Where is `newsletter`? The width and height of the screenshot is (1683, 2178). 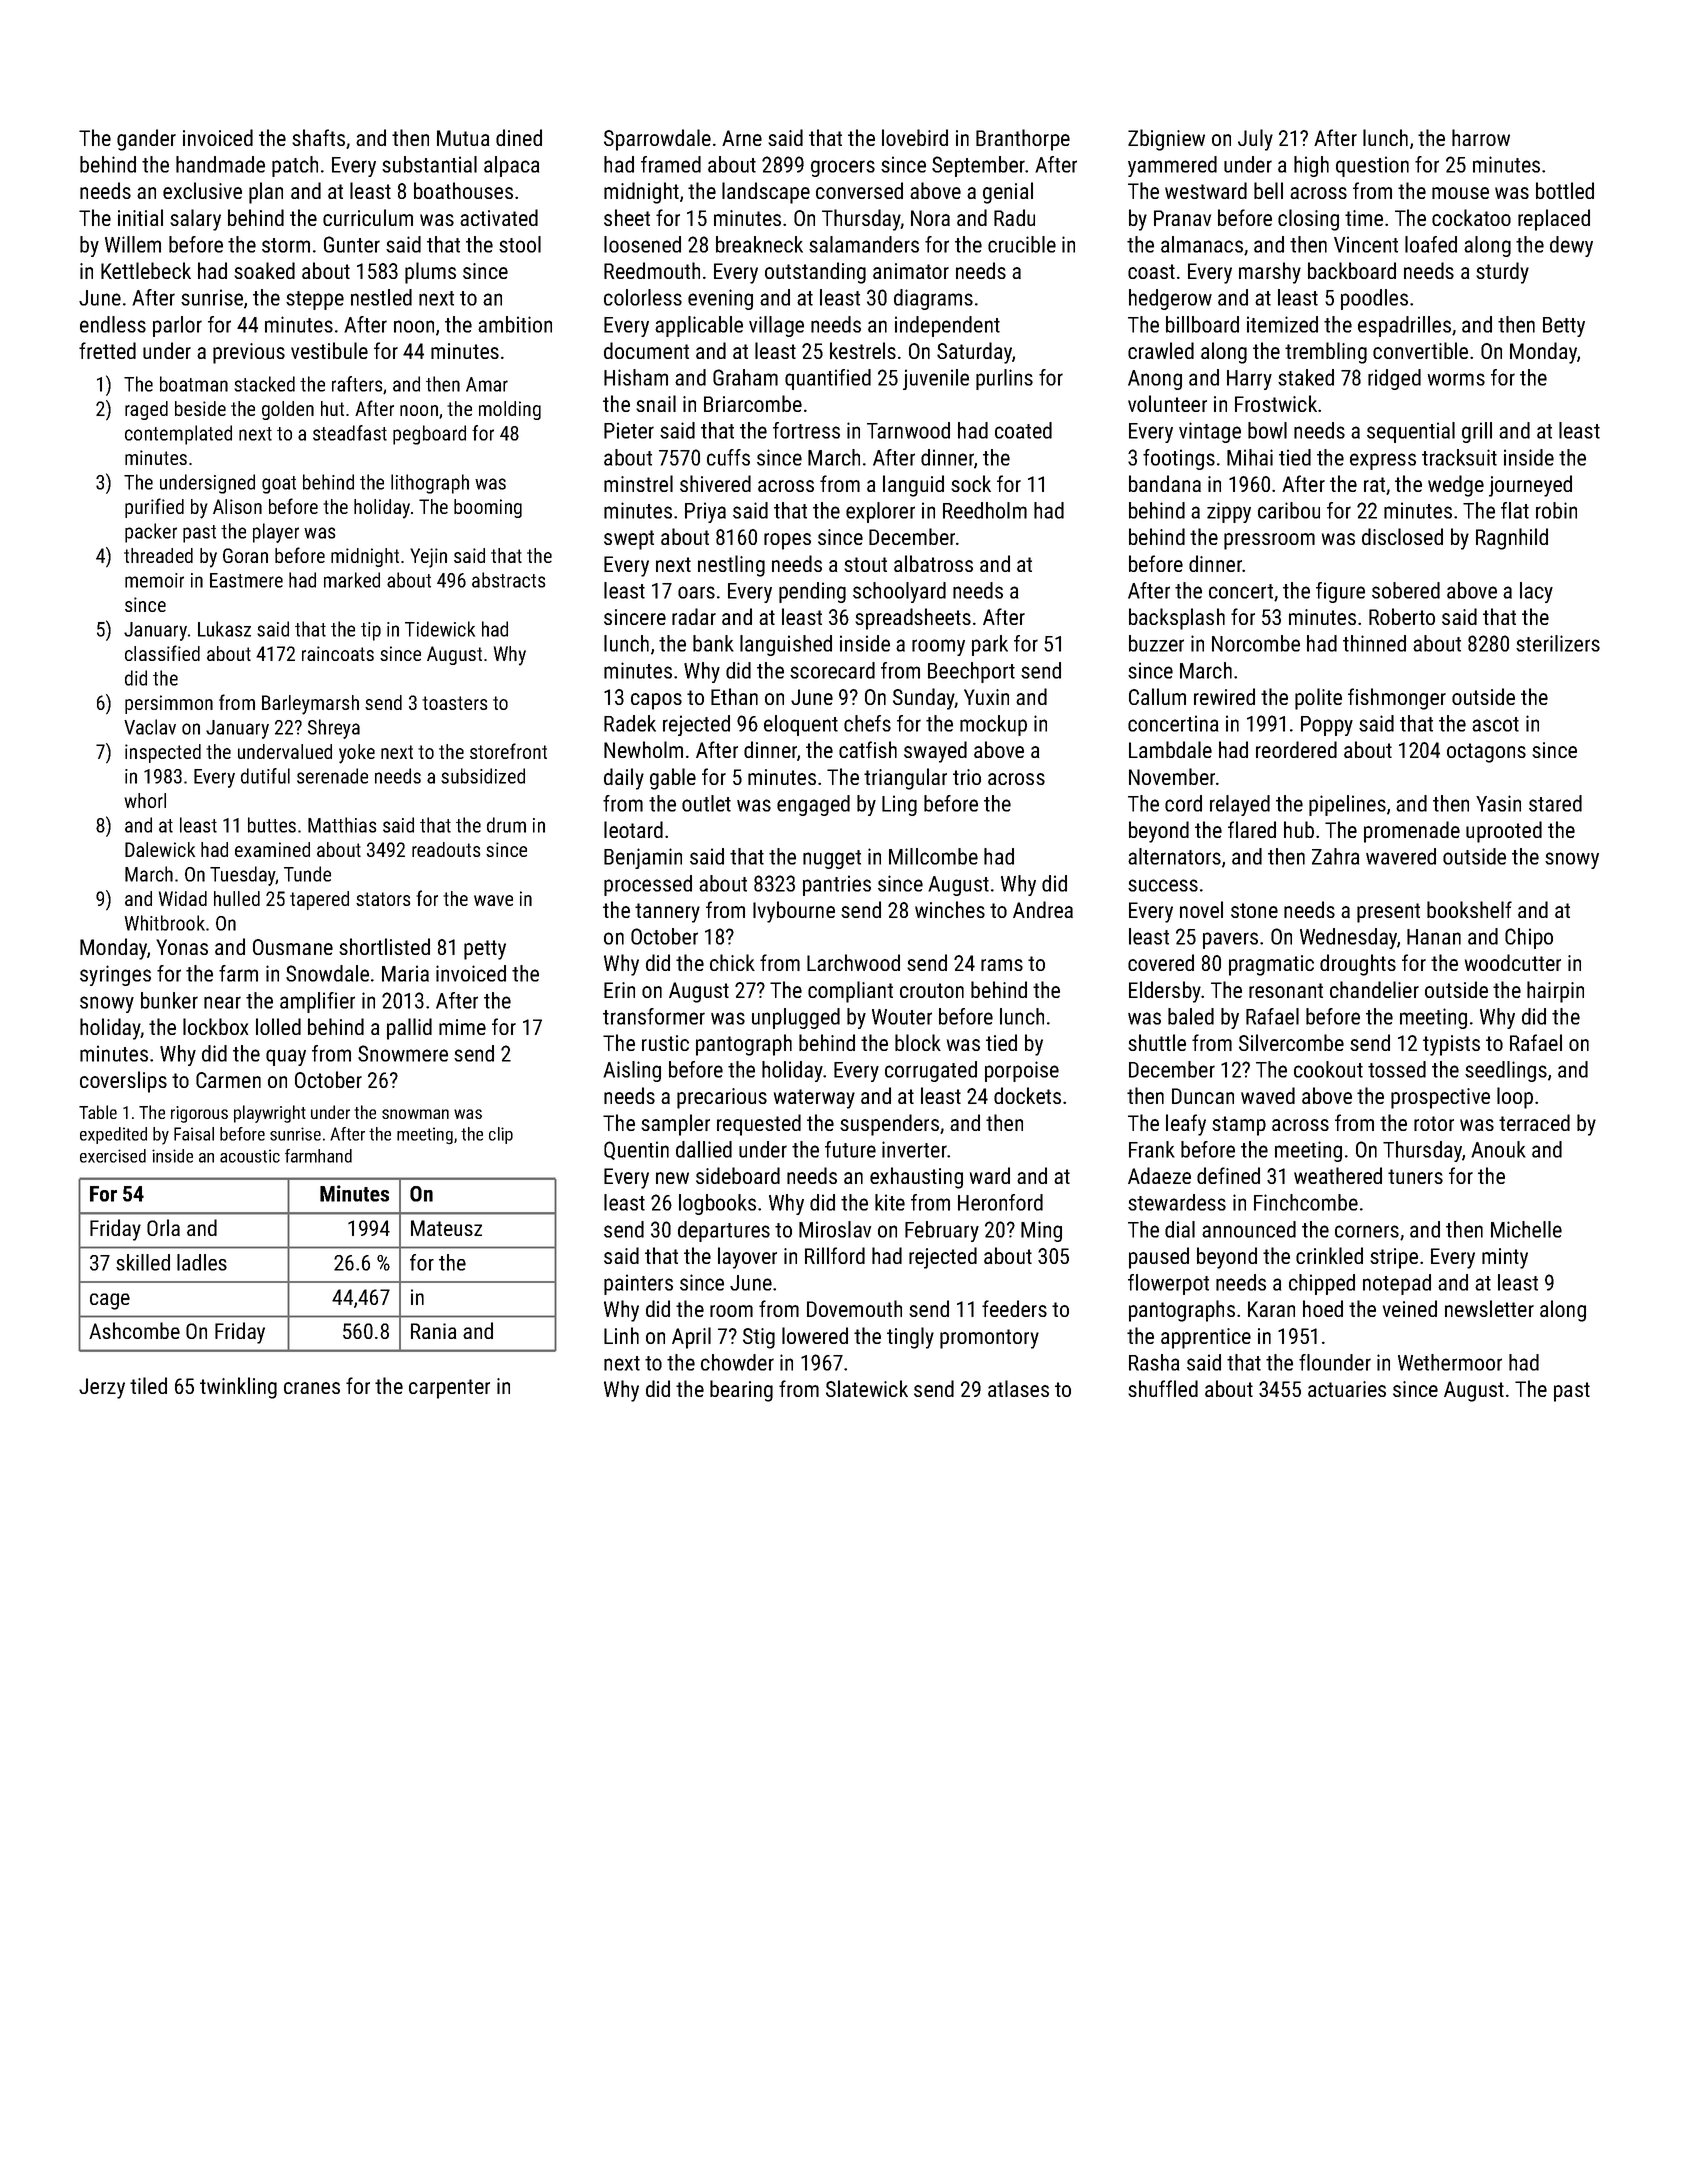 newsletter is located at coordinates (1489, 1308).
